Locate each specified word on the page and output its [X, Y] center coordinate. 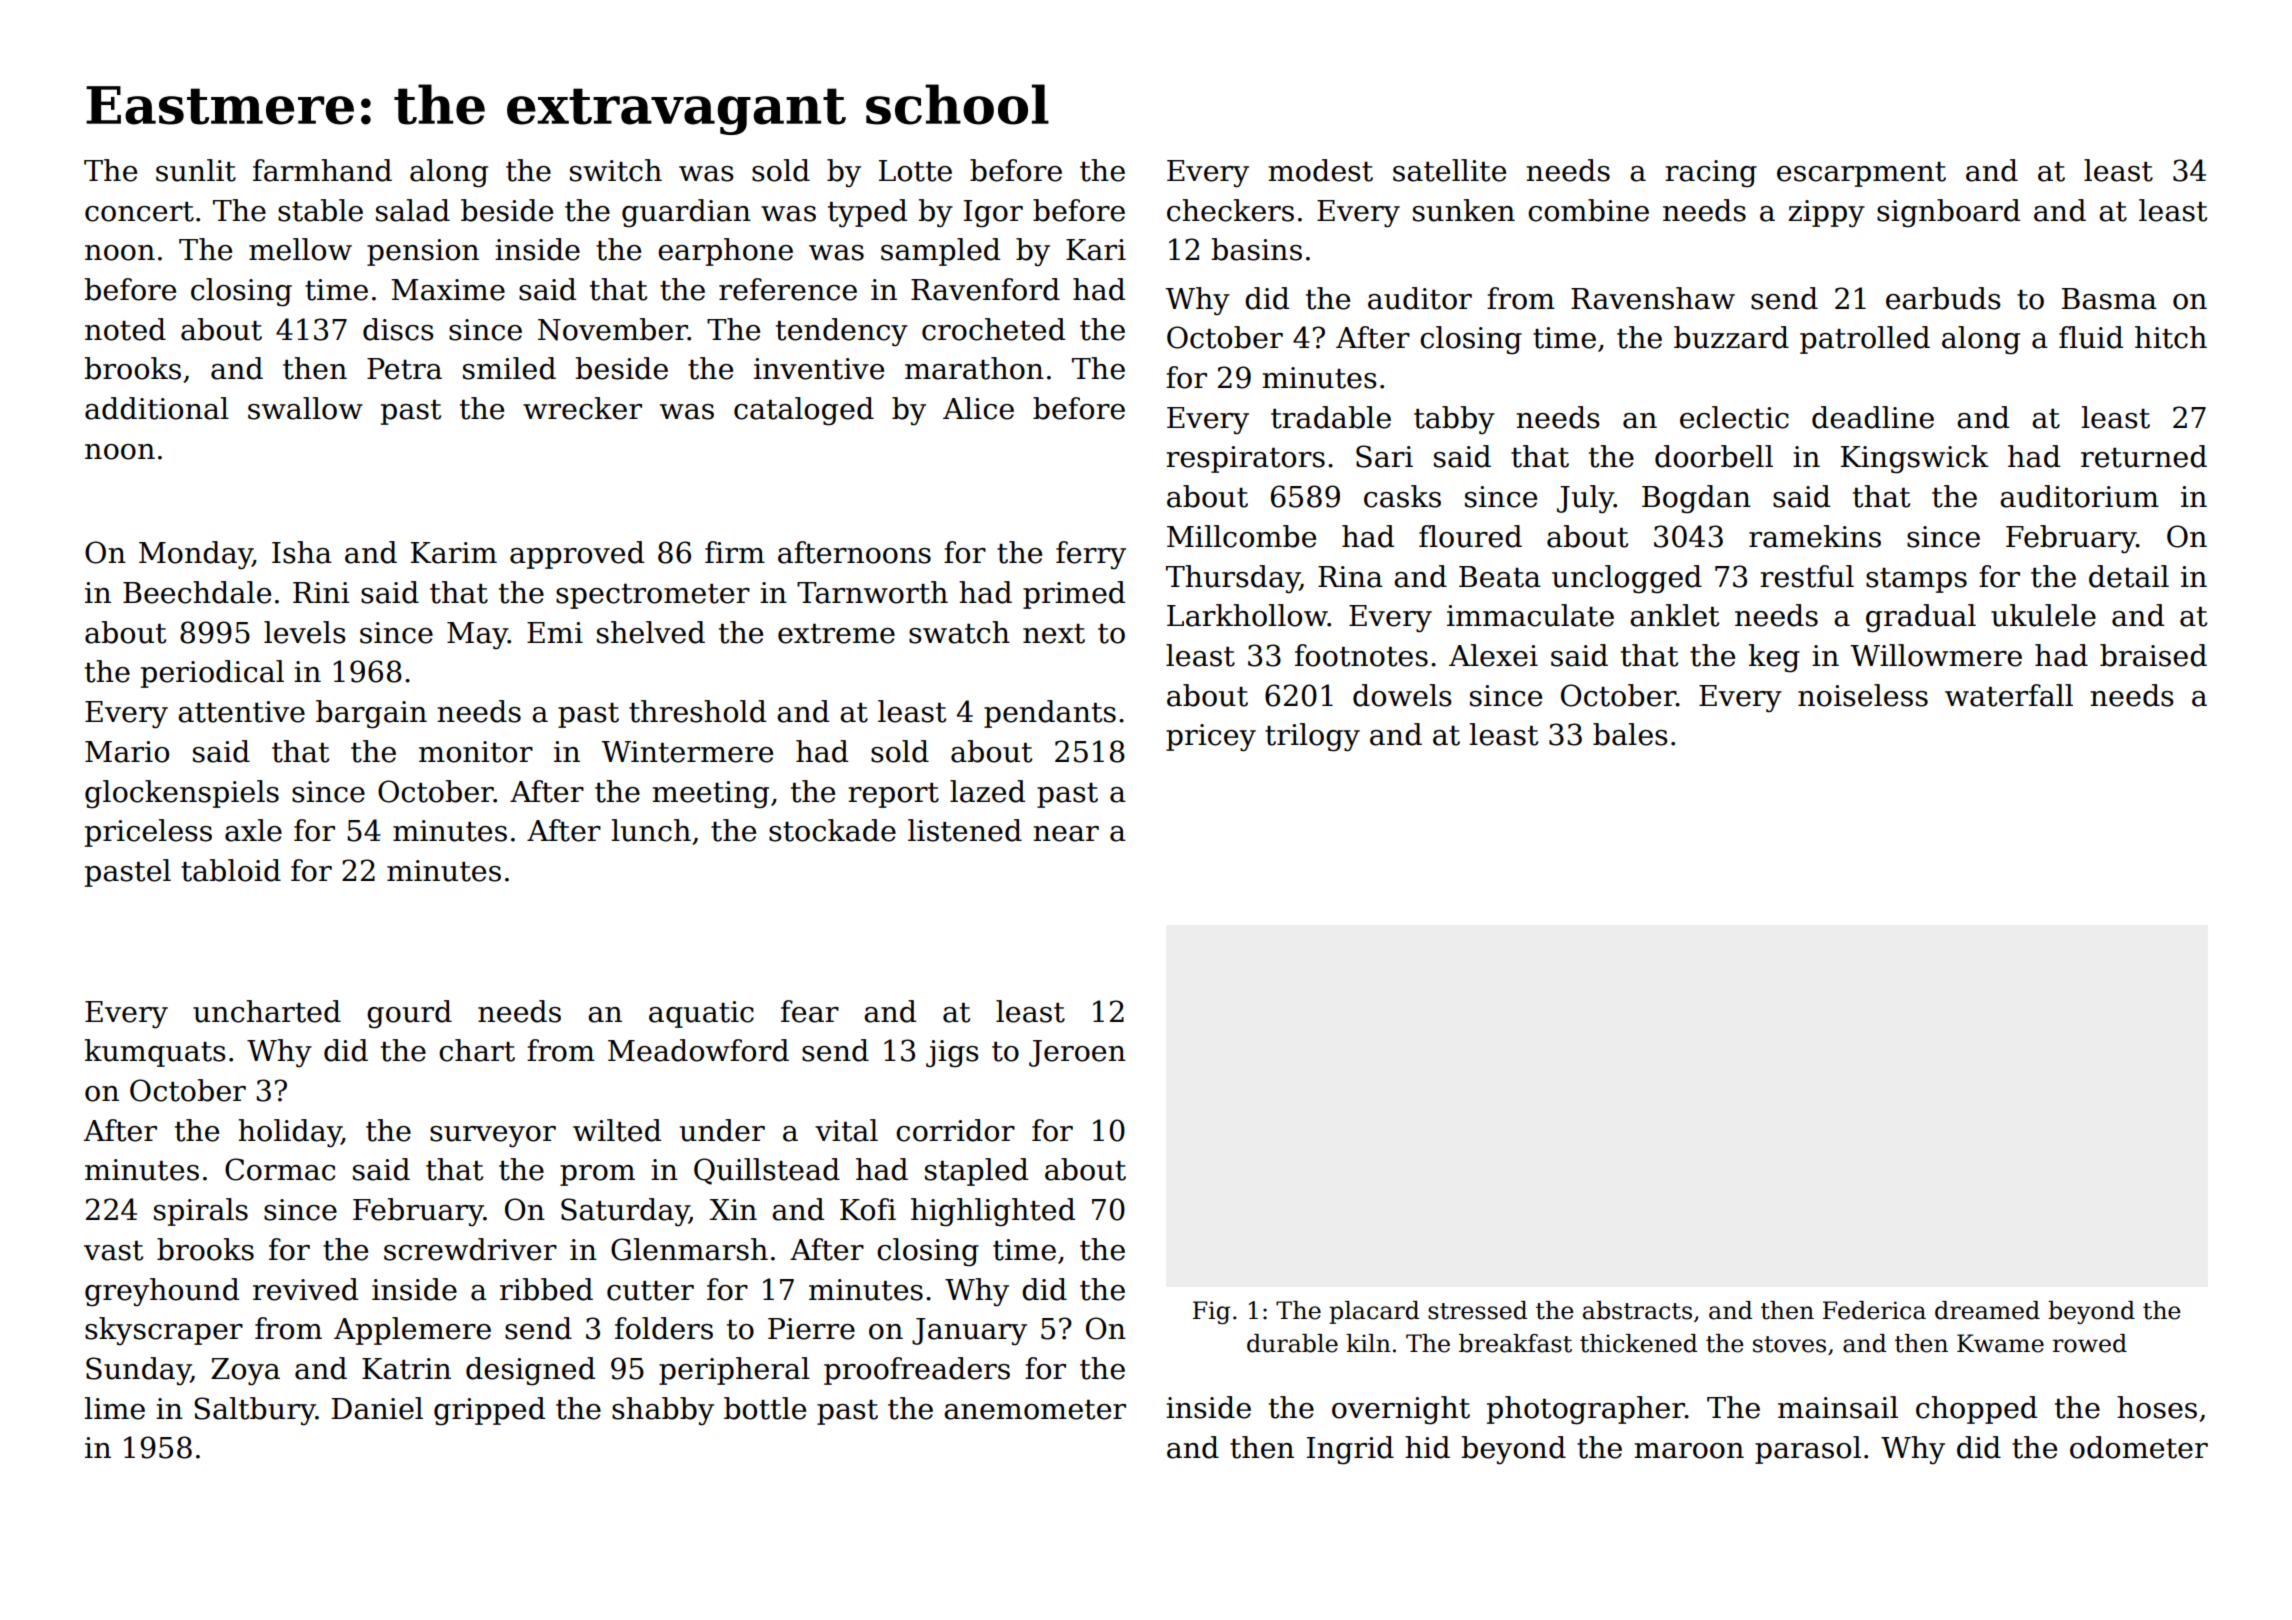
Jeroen [1077, 1053]
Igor [993, 214]
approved [577, 555]
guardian [686, 213]
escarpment [1861, 174]
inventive [819, 369]
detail [2129, 576]
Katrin [406, 1369]
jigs [952, 1054]
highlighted [993, 1212]
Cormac [280, 1169]
